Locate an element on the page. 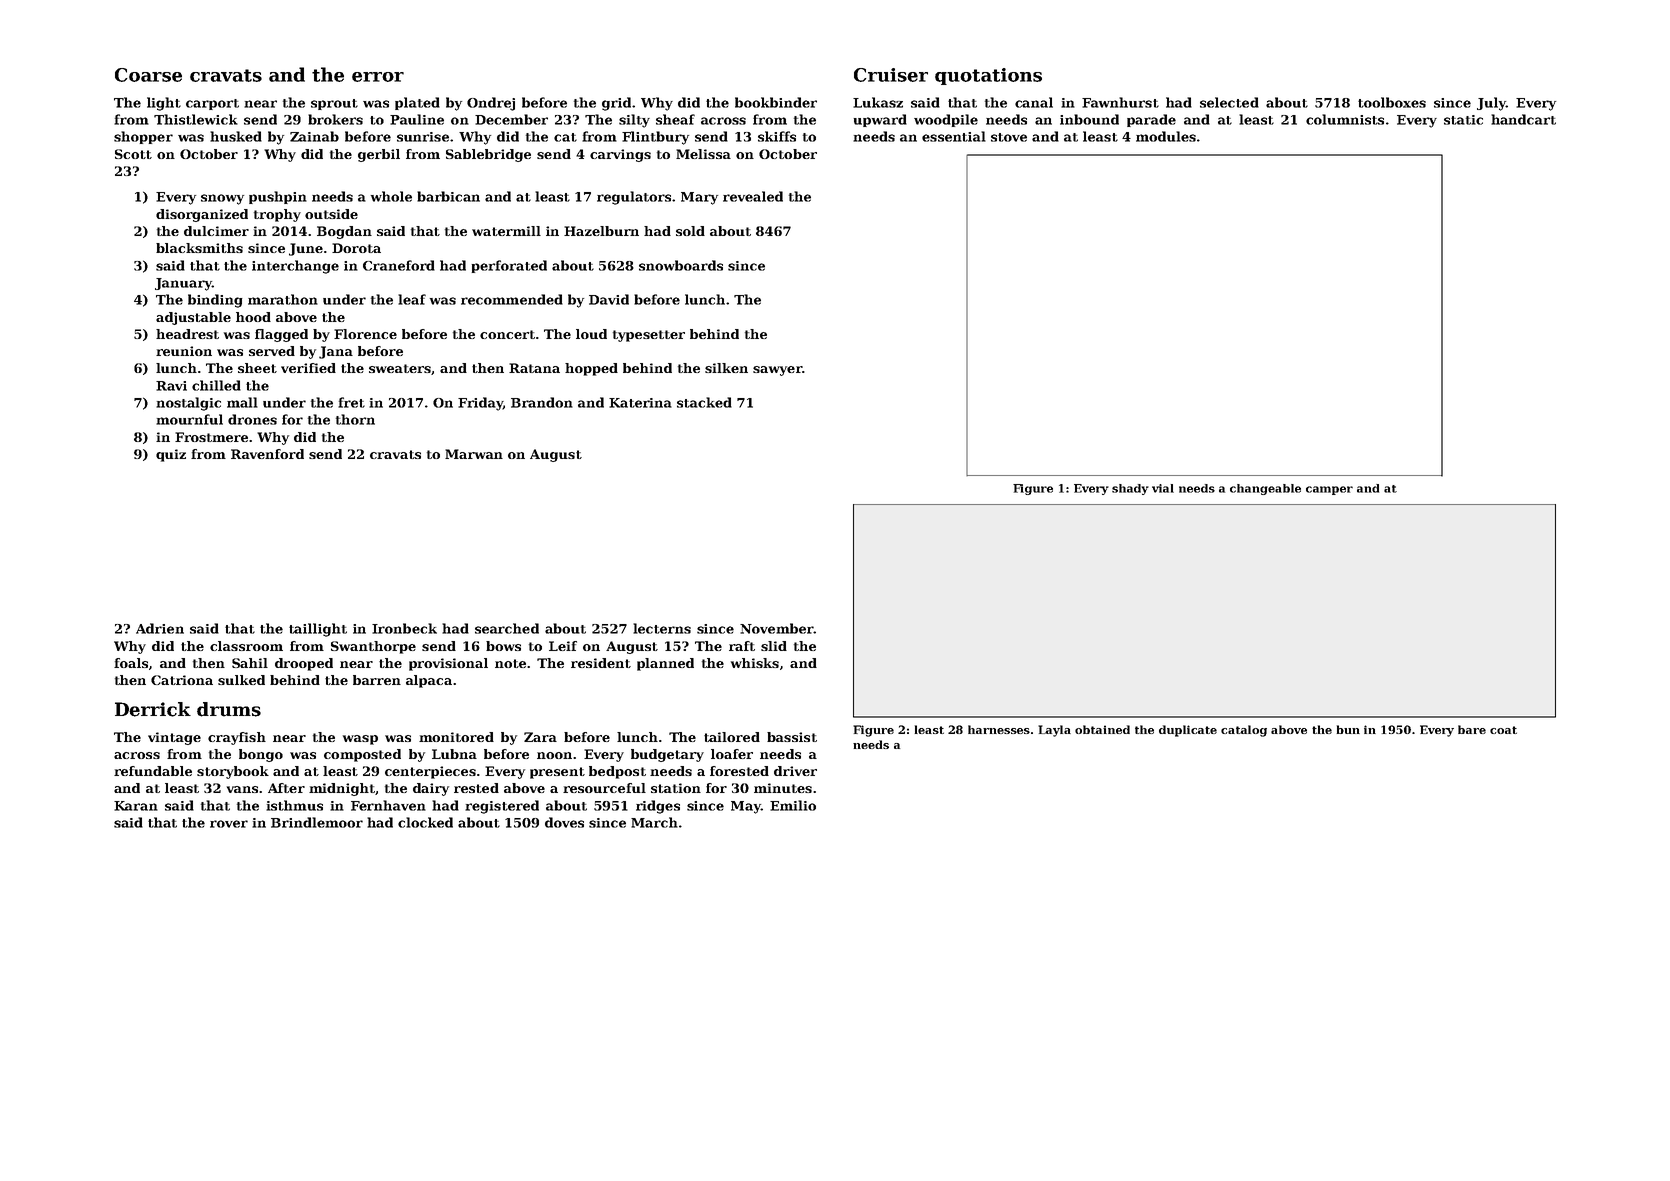  sawyer is located at coordinates (777, 371).
